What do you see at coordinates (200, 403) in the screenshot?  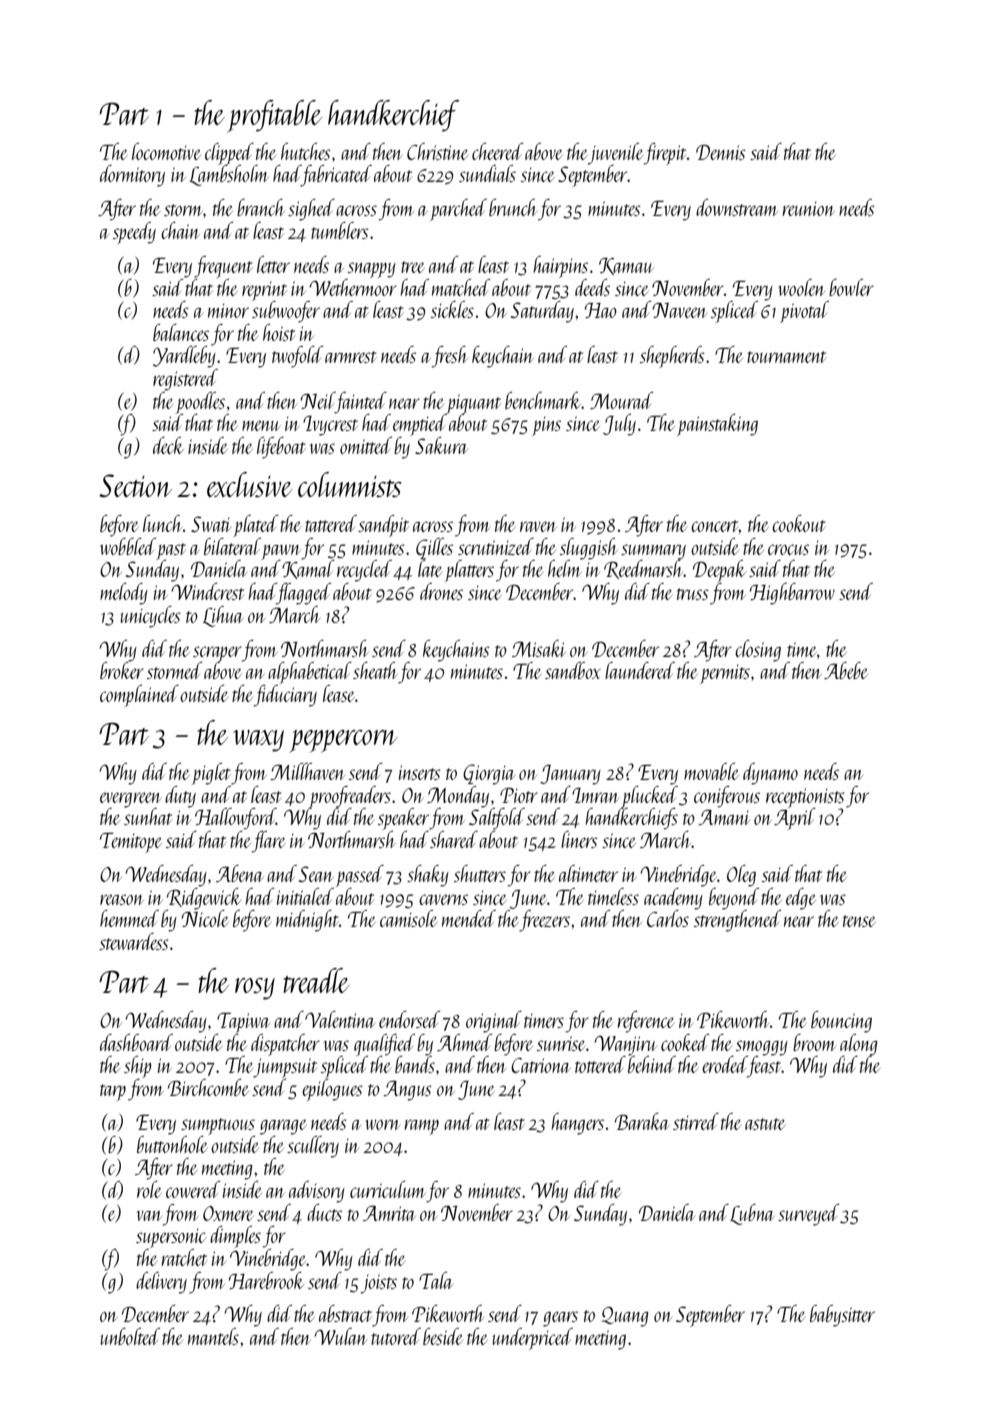 I see `poodles` at bounding box center [200, 403].
